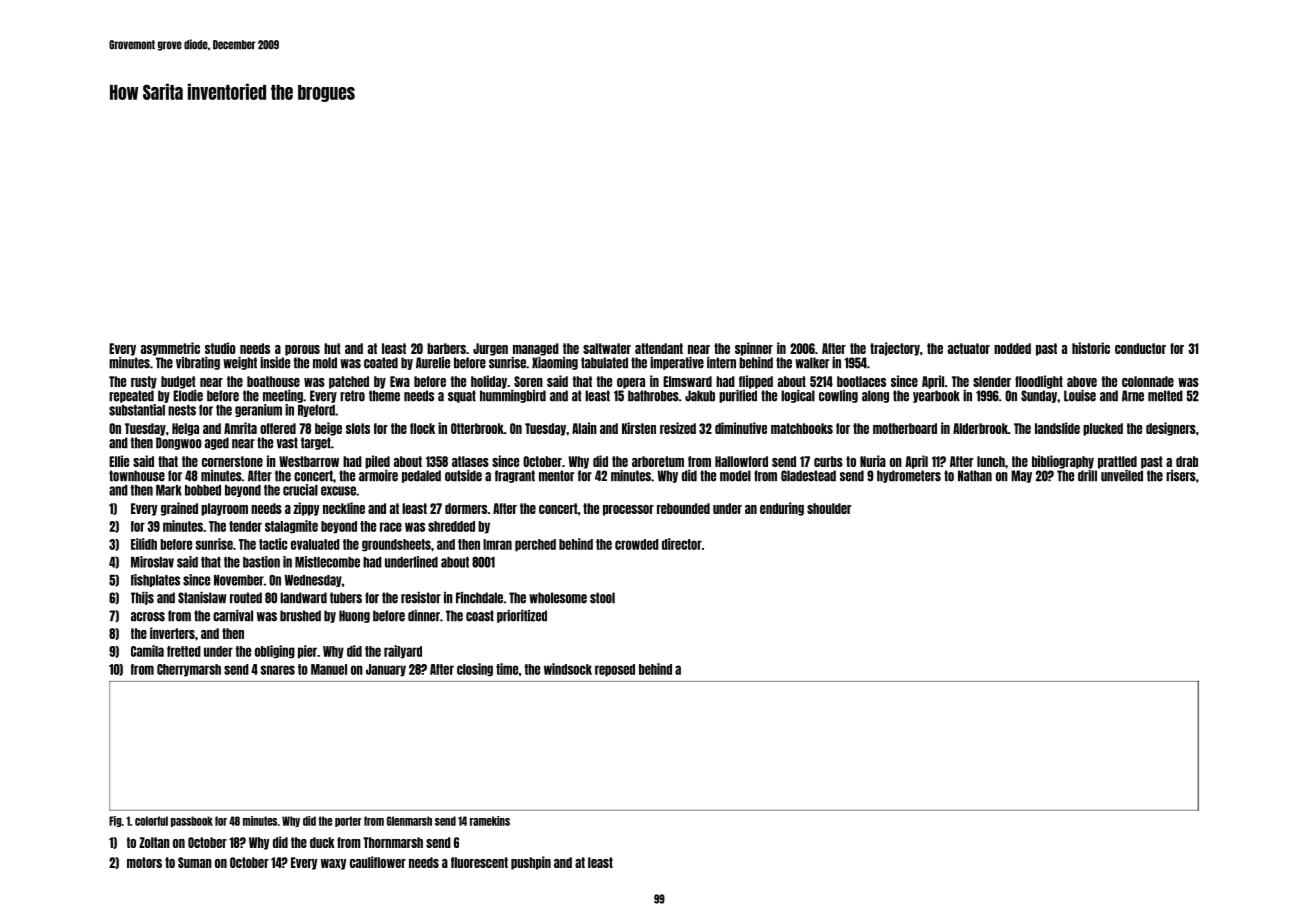 Image resolution: width=1308 pixels, height=924 pixels. What do you see at coordinates (490, 821) in the document?
I see `ramekins` at bounding box center [490, 821].
